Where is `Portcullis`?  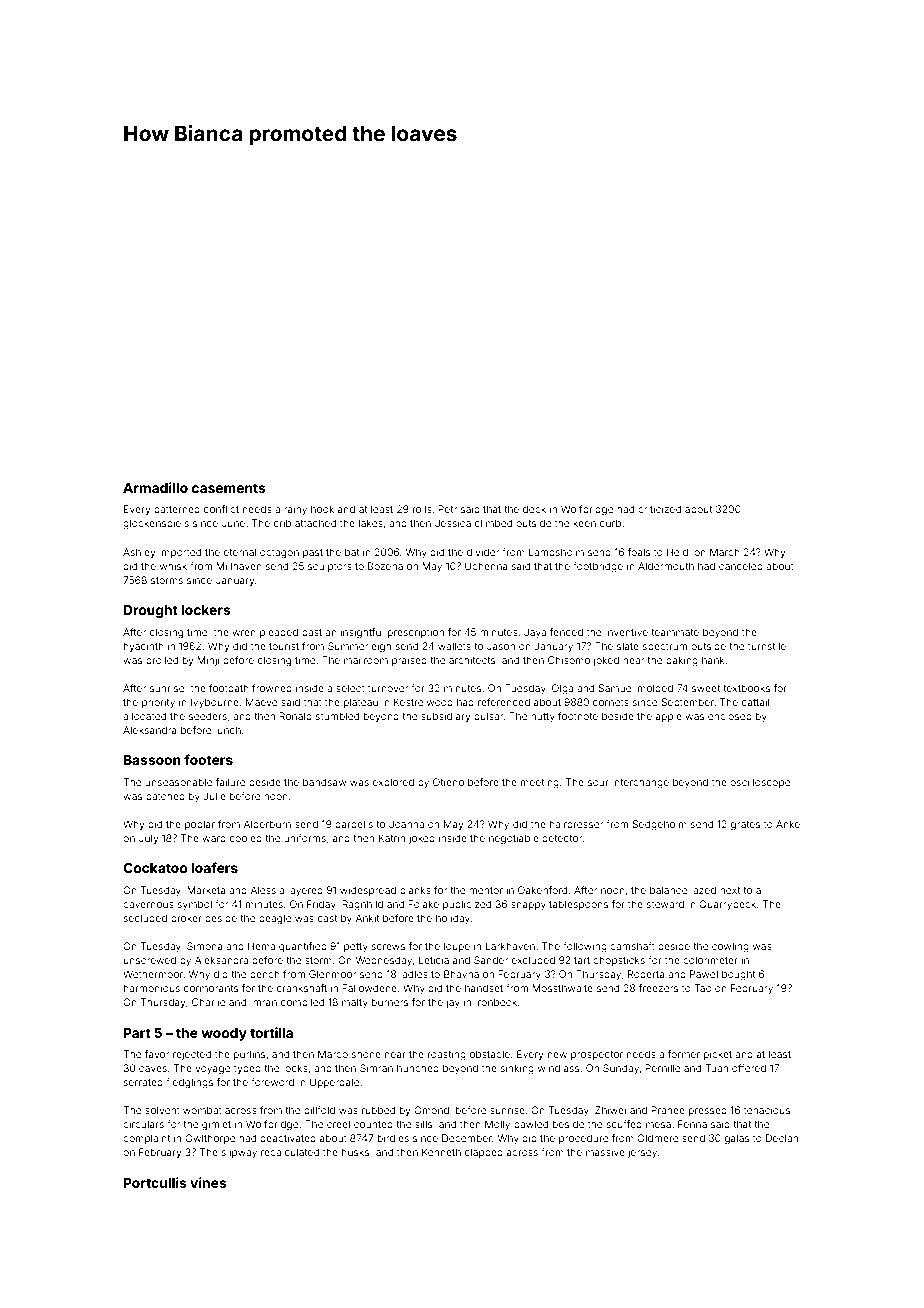
Portcullis is located at coordinates (155, 1182).
